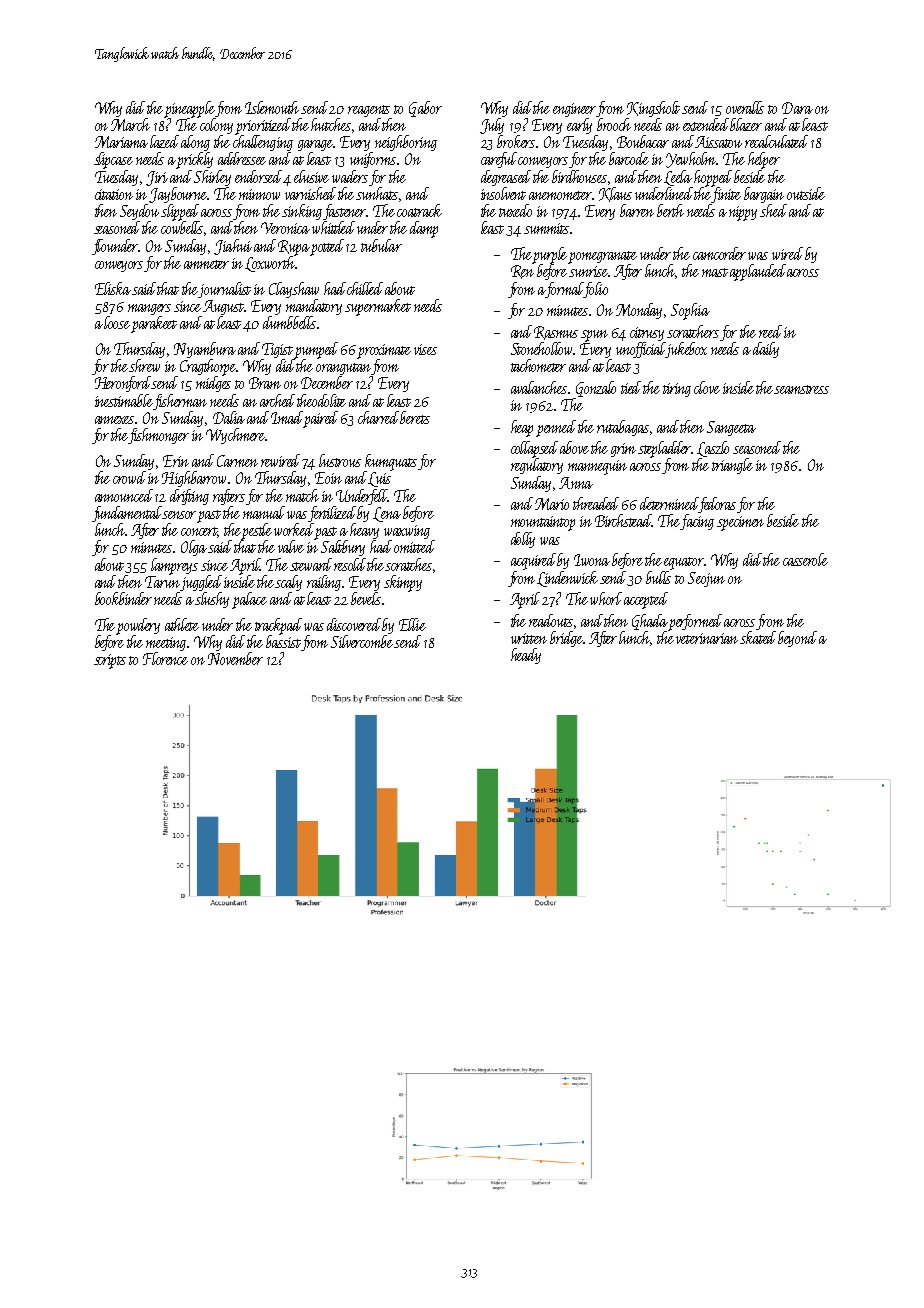  What do you see at coordinates (574, 447) in the page?
I see `above` at bounding box center [574, 447].
